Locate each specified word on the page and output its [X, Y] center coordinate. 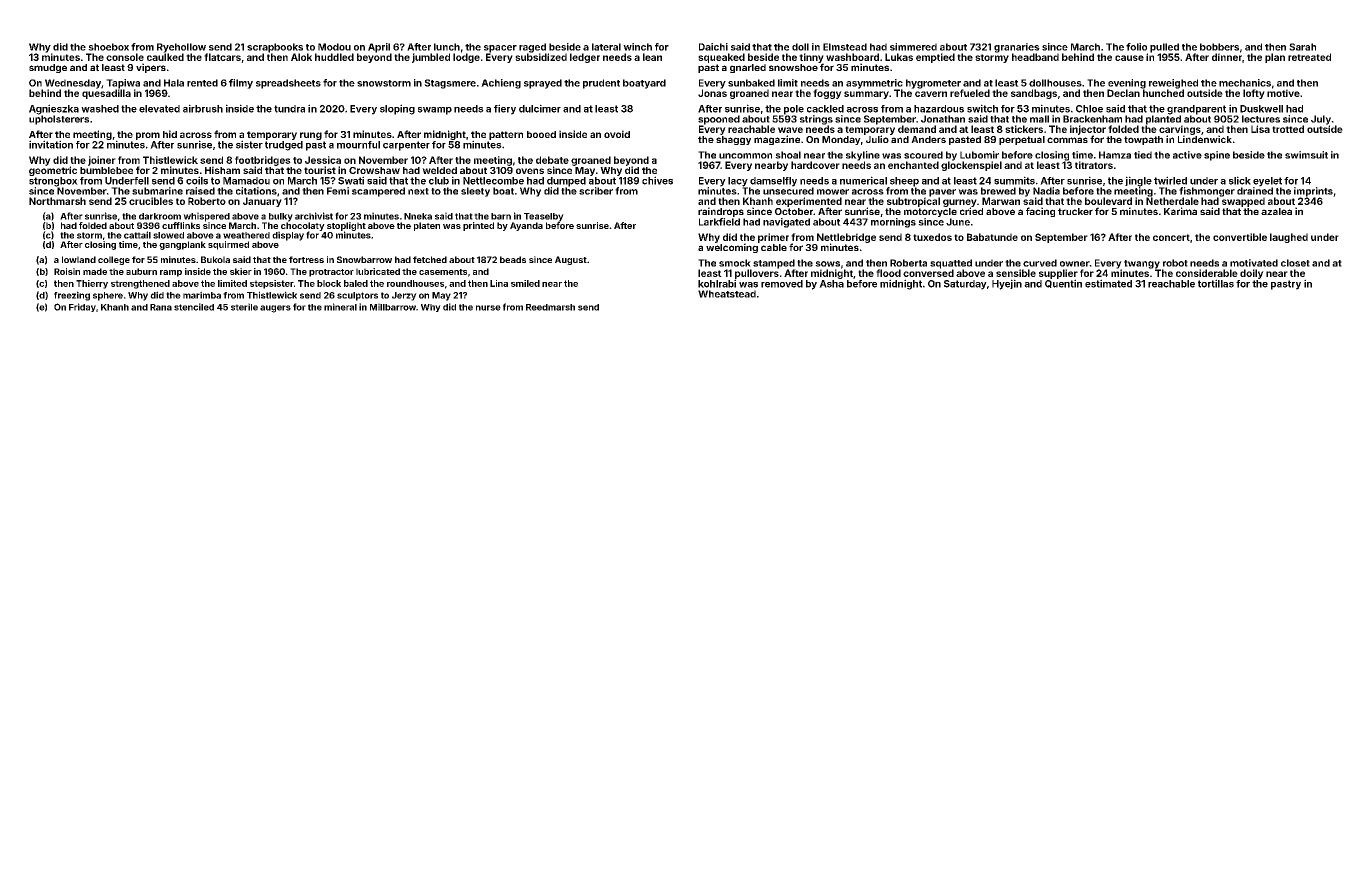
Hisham [222, 170]
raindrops [721, 212]
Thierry [92, 284]
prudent [601, 84]
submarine [157, 191]
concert [1171, 237]
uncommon [745, 156]
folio [1136, 47]
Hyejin [1007, 284]
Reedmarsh [550, 307]
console [125, 57]
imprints [1313, 192]
